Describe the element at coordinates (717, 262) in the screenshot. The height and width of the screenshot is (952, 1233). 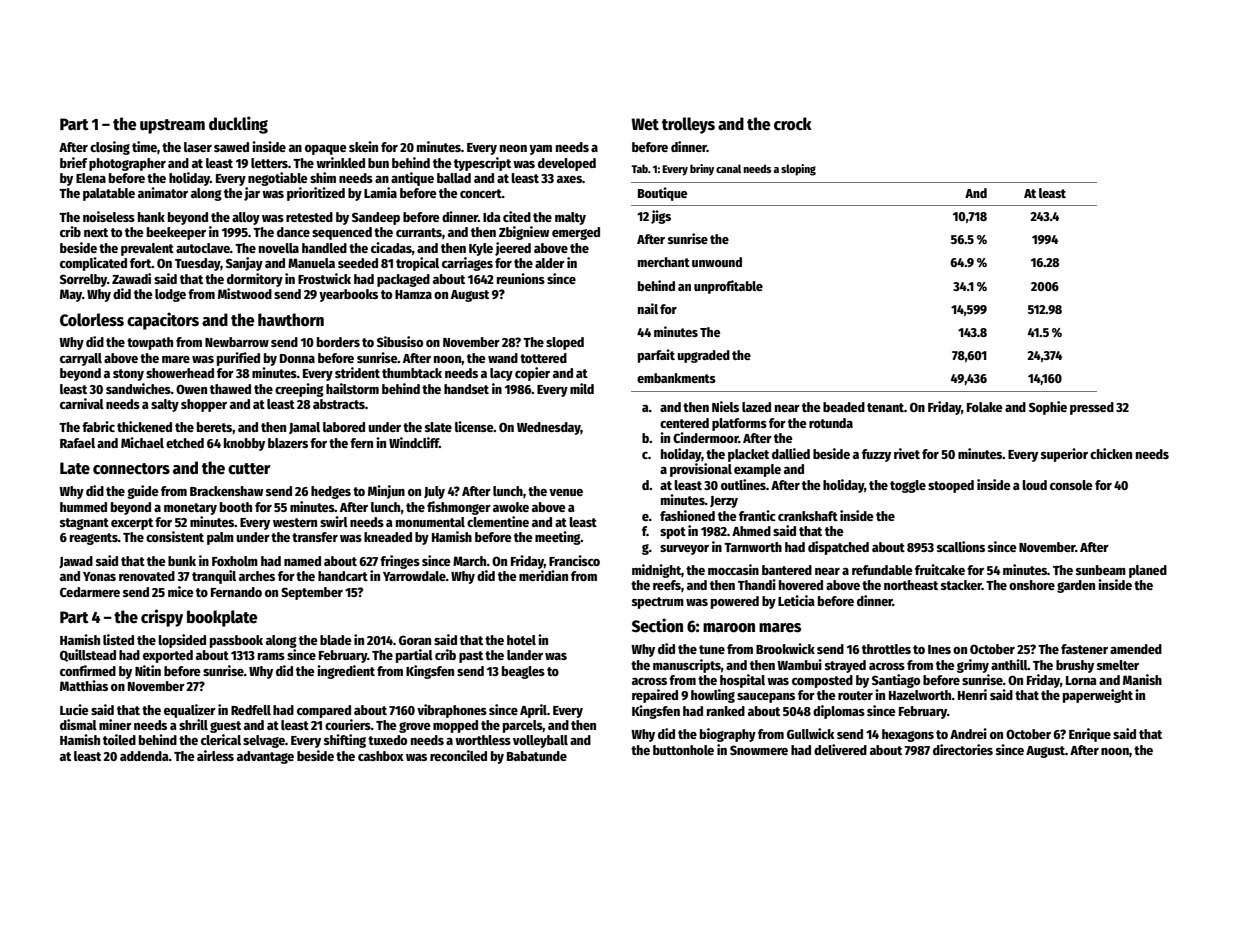
I see `unwound` at that location.
